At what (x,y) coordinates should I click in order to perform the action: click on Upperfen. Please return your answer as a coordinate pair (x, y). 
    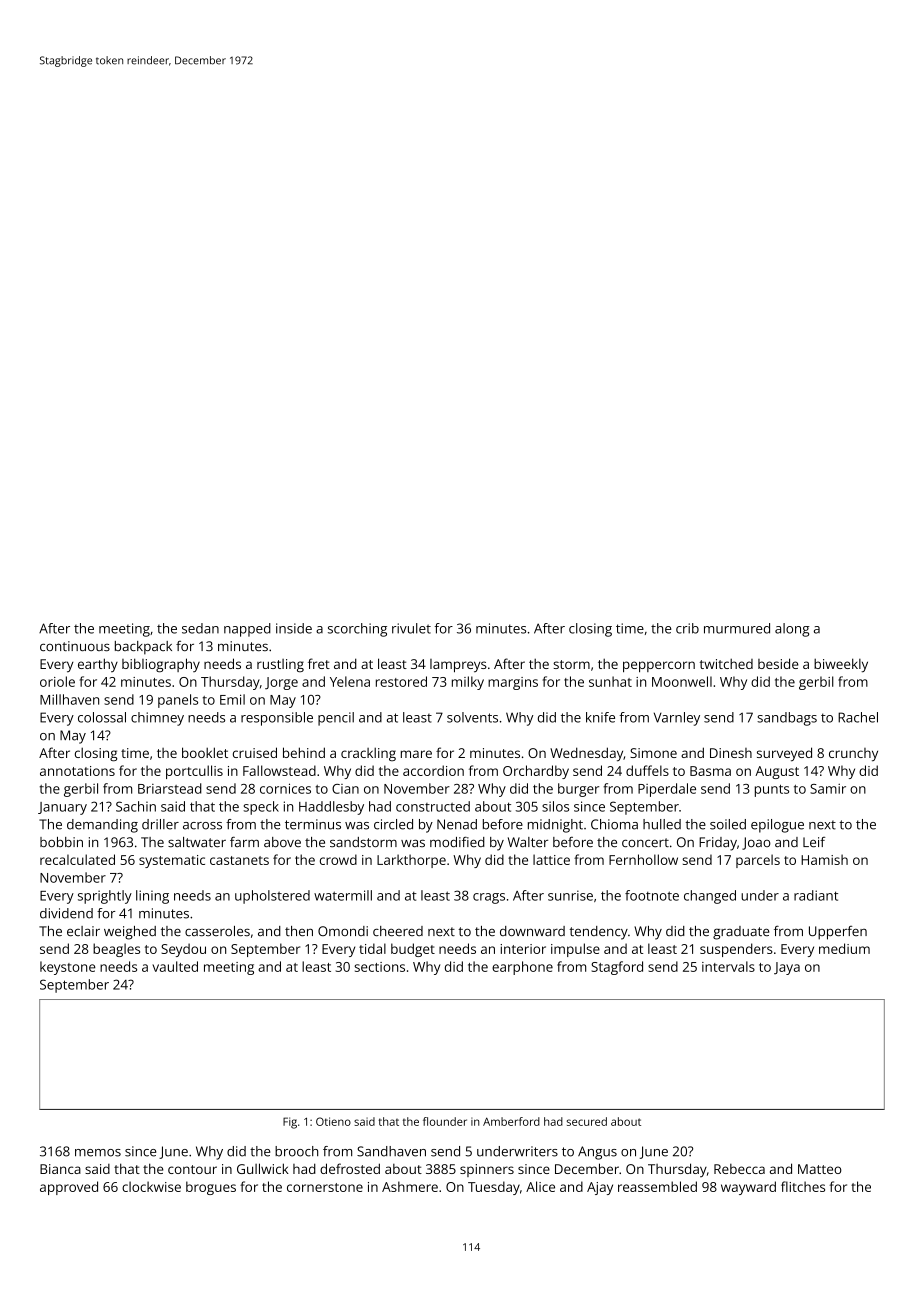
    Looking at the image, I should click on (838, 933).
